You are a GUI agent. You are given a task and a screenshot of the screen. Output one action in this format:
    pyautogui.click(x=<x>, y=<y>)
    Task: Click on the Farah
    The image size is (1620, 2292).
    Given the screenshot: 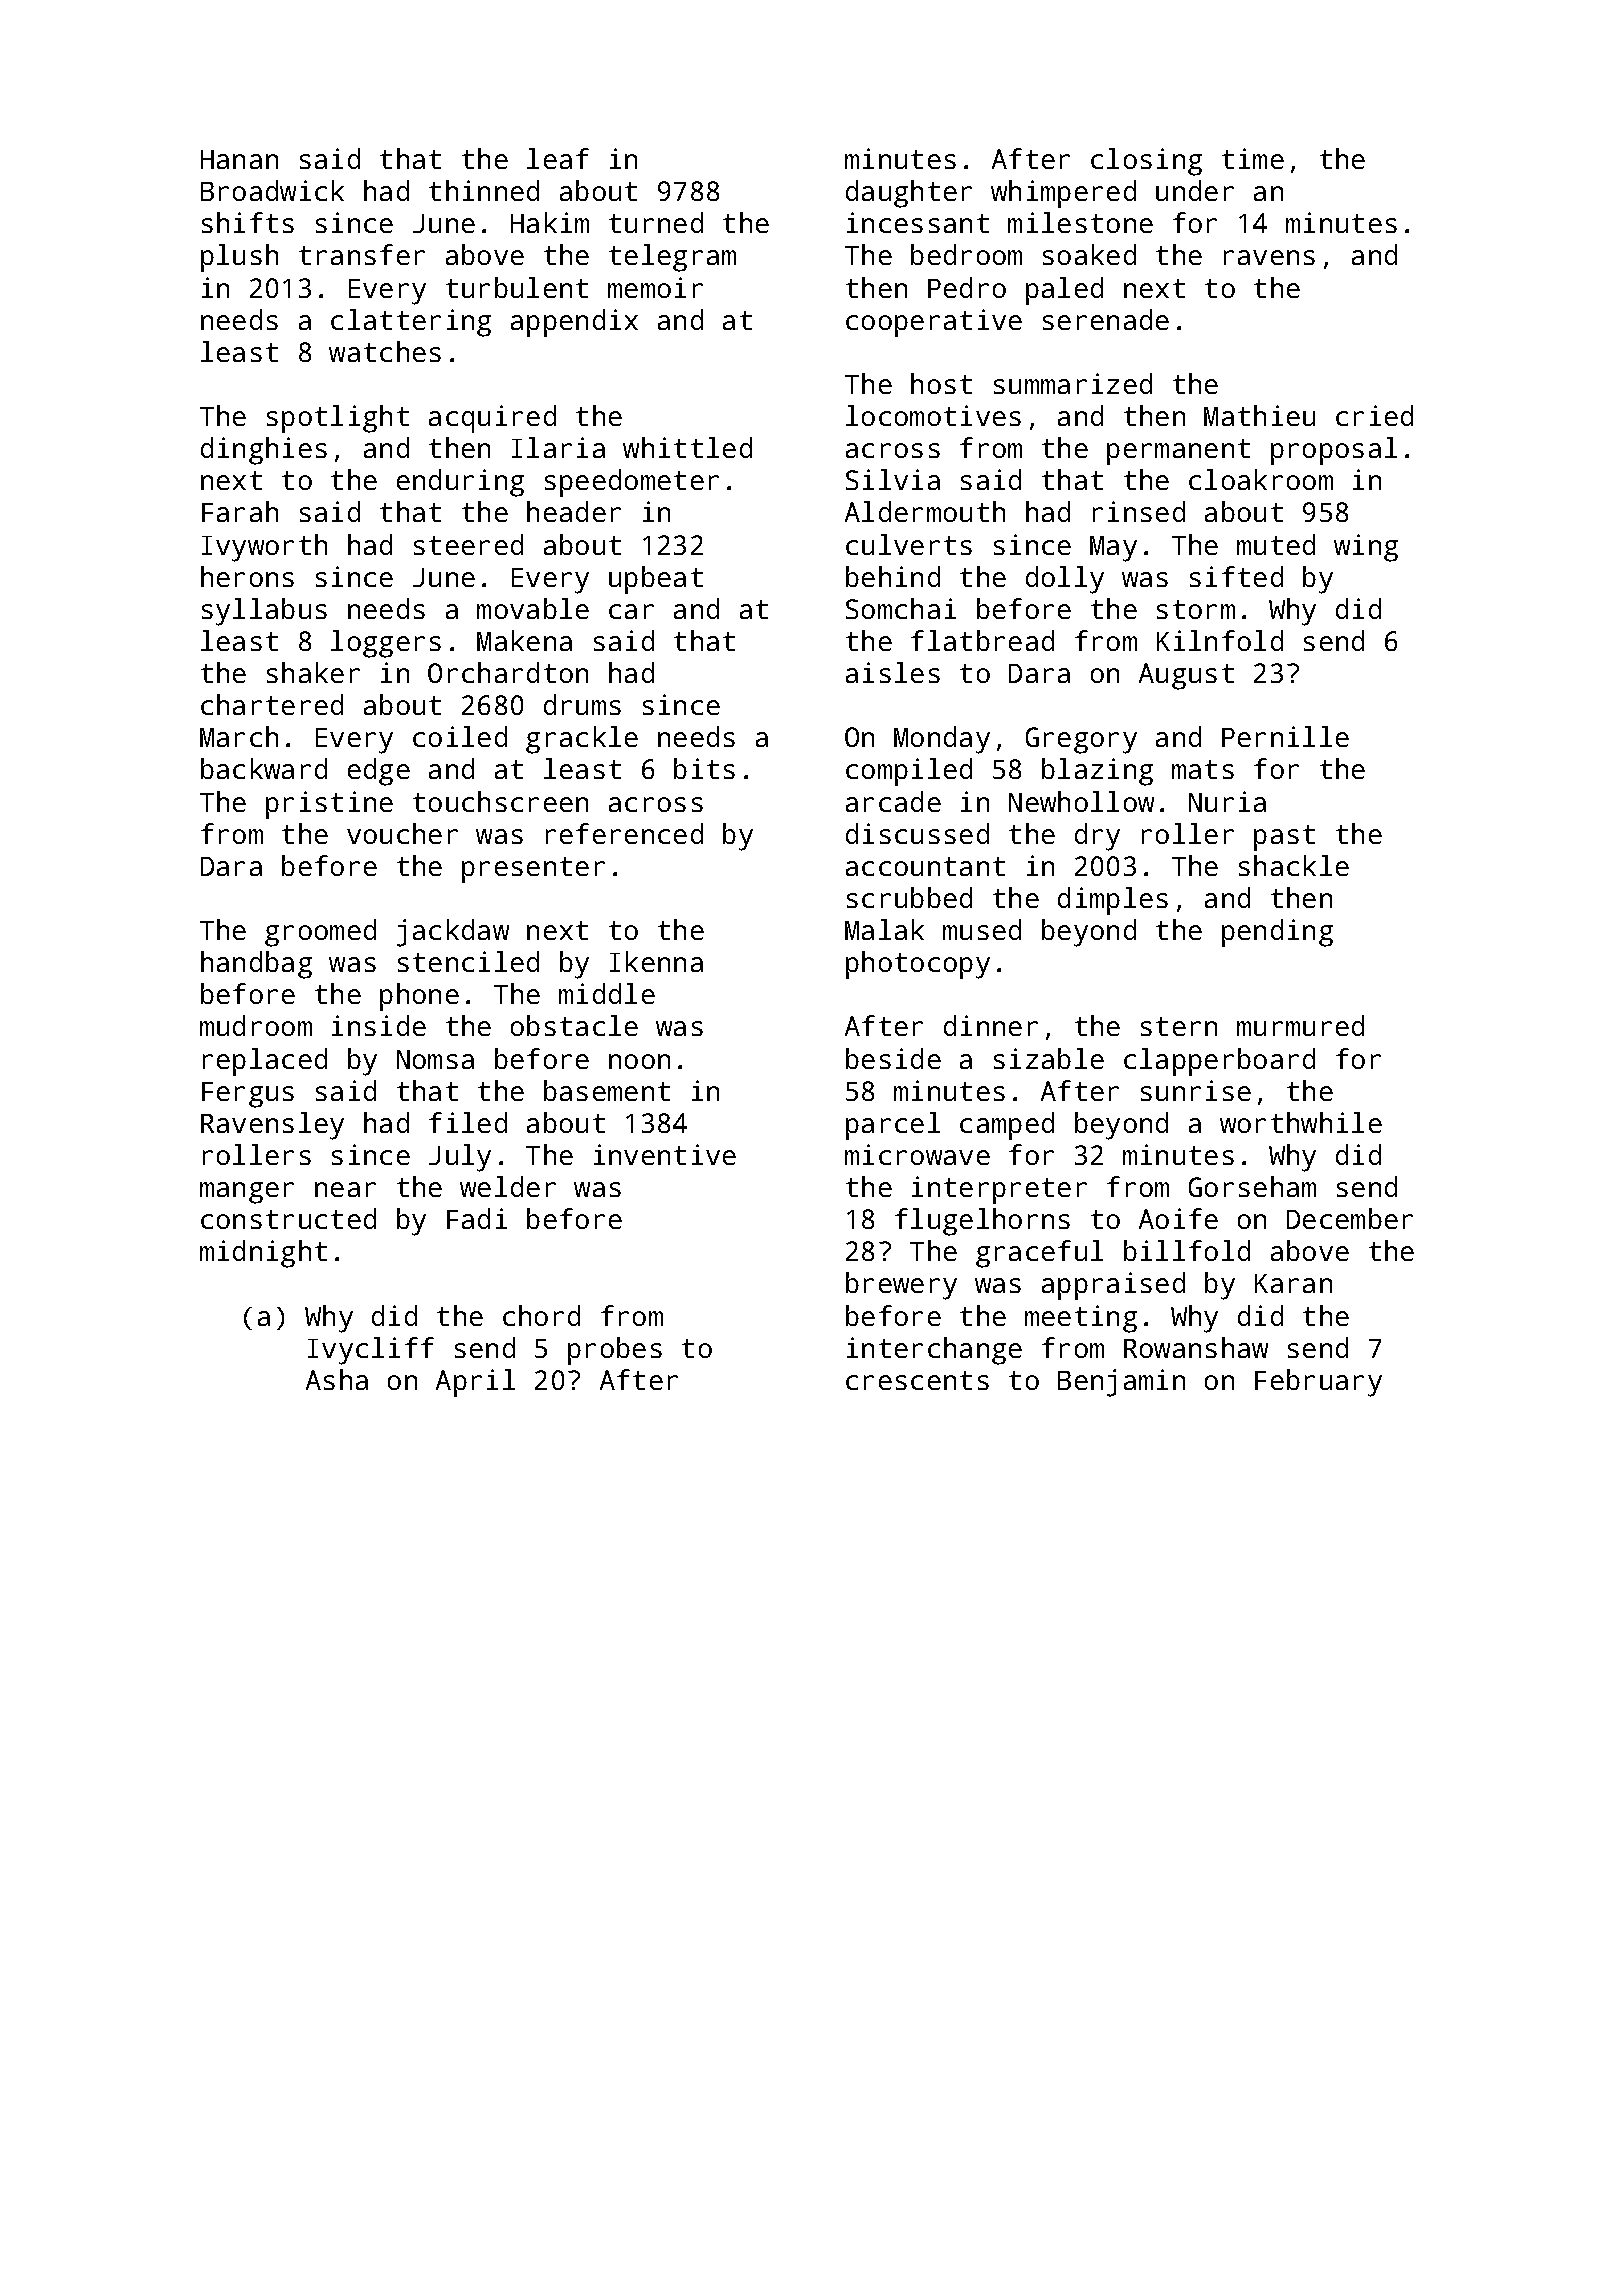 What is the action you would take?
    pyautogui.click(x=240, y=511)
